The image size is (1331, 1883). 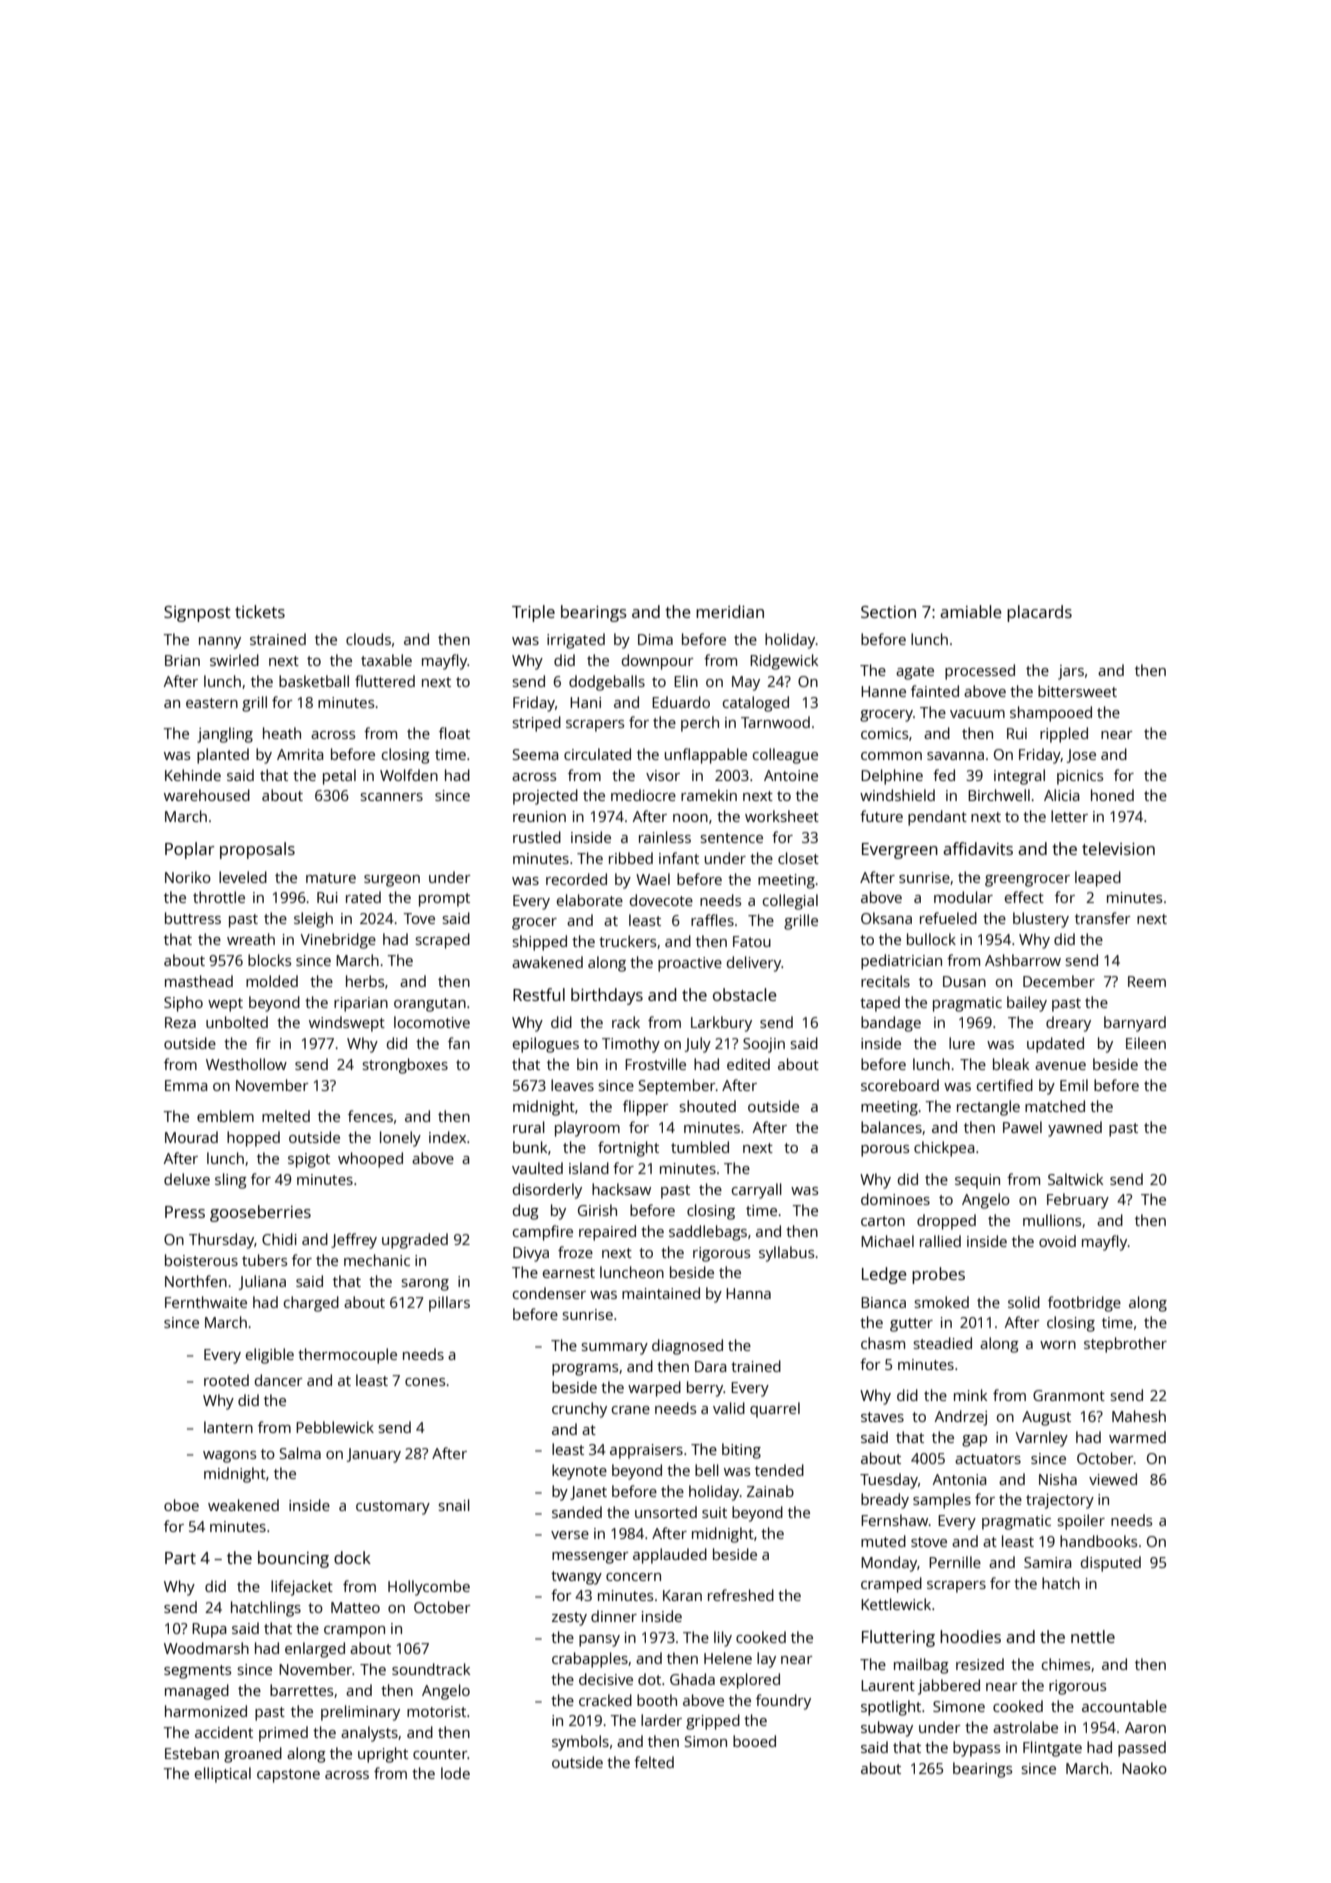 What do you see at coordinates (955, 1562) in the screenshot?
I see `Pernille` at bounding box center [955, 1562].
